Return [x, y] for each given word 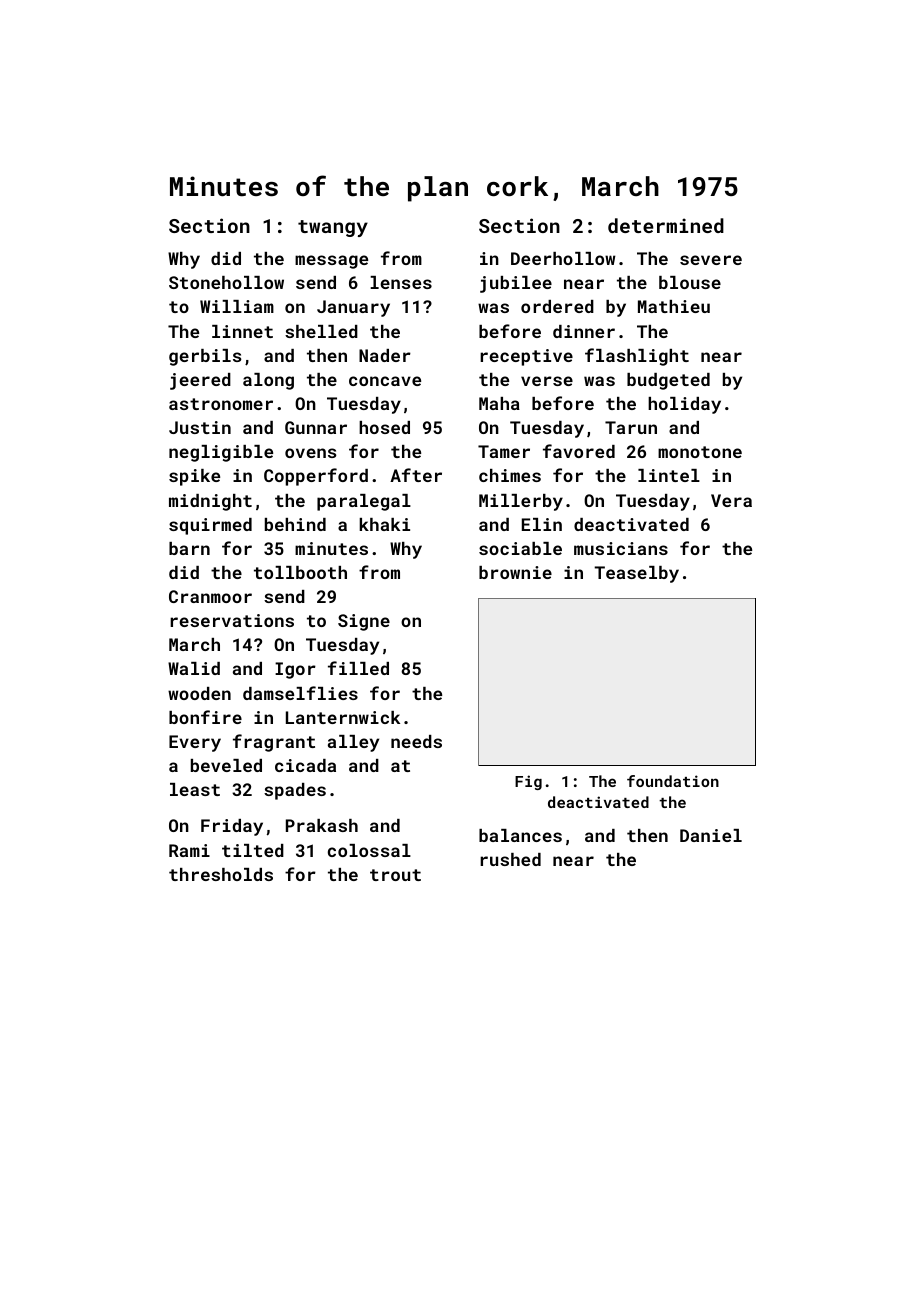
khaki [384, 524]
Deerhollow [563, 258]
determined [666, 225]
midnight [210, 502]
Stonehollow [226, 282]
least [195, 789]
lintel [669, 475]
